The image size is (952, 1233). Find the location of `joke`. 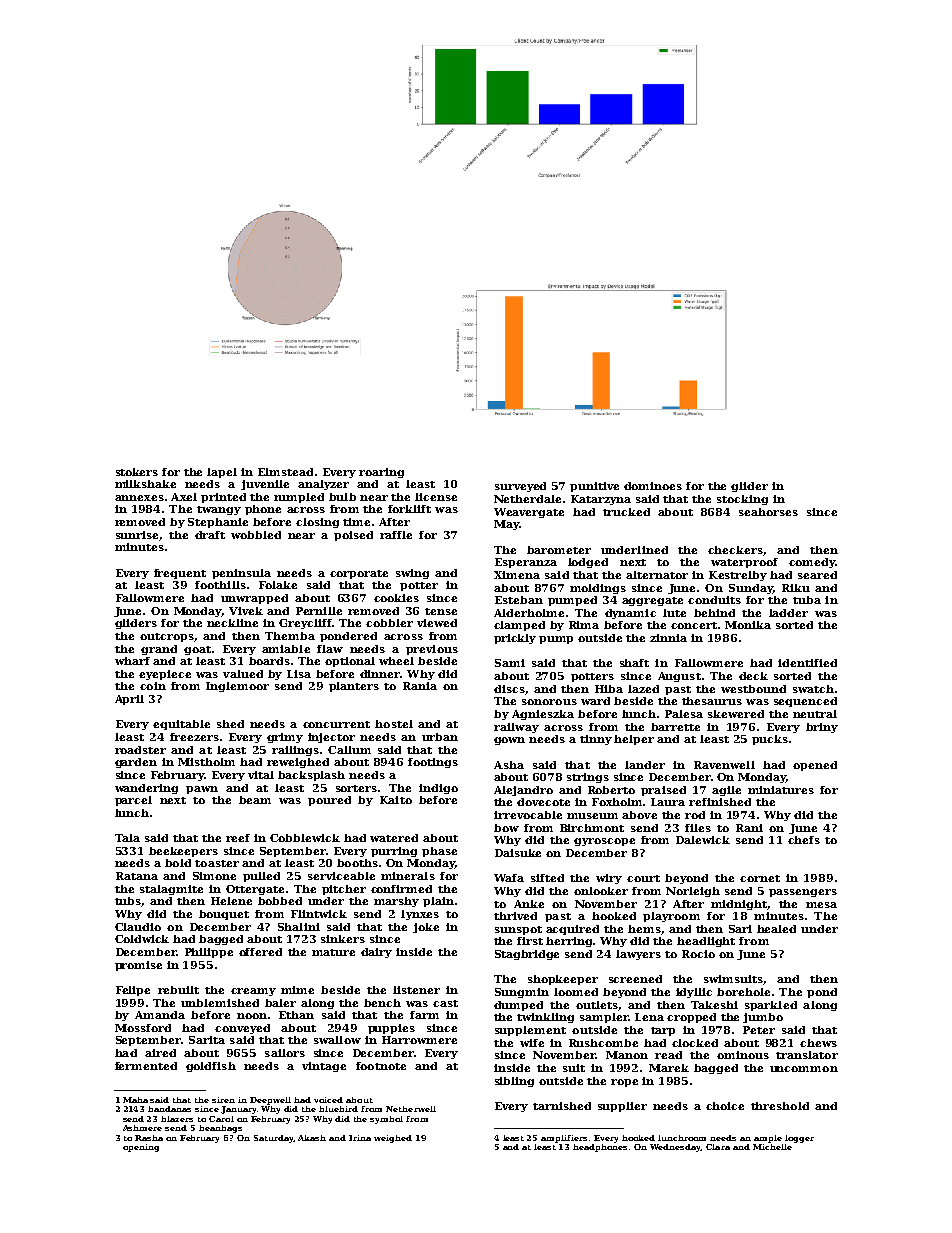

joke is located at coordinates (426, 928).
